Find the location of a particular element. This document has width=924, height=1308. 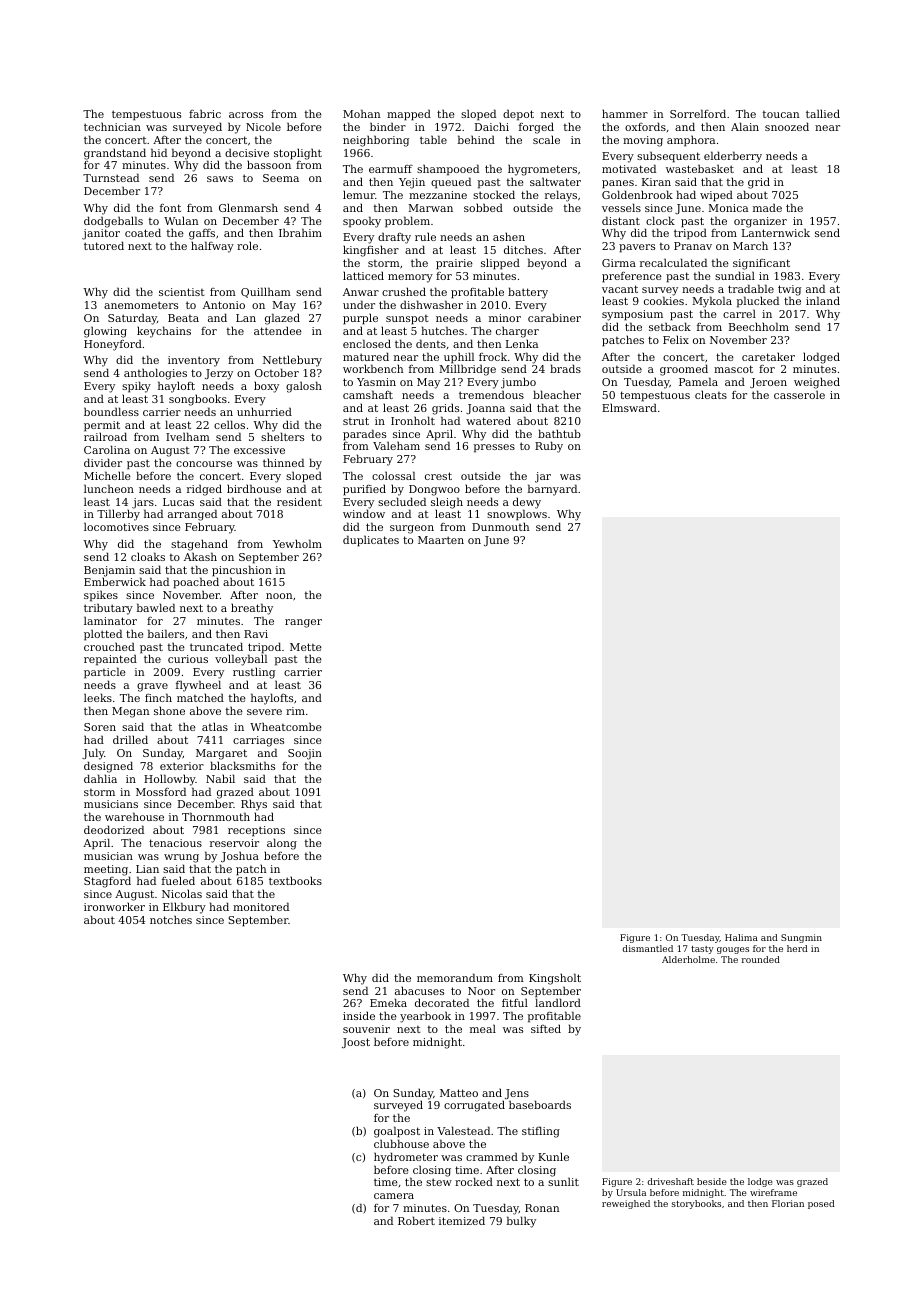

sobbed is located at coordinates (483, 207).
